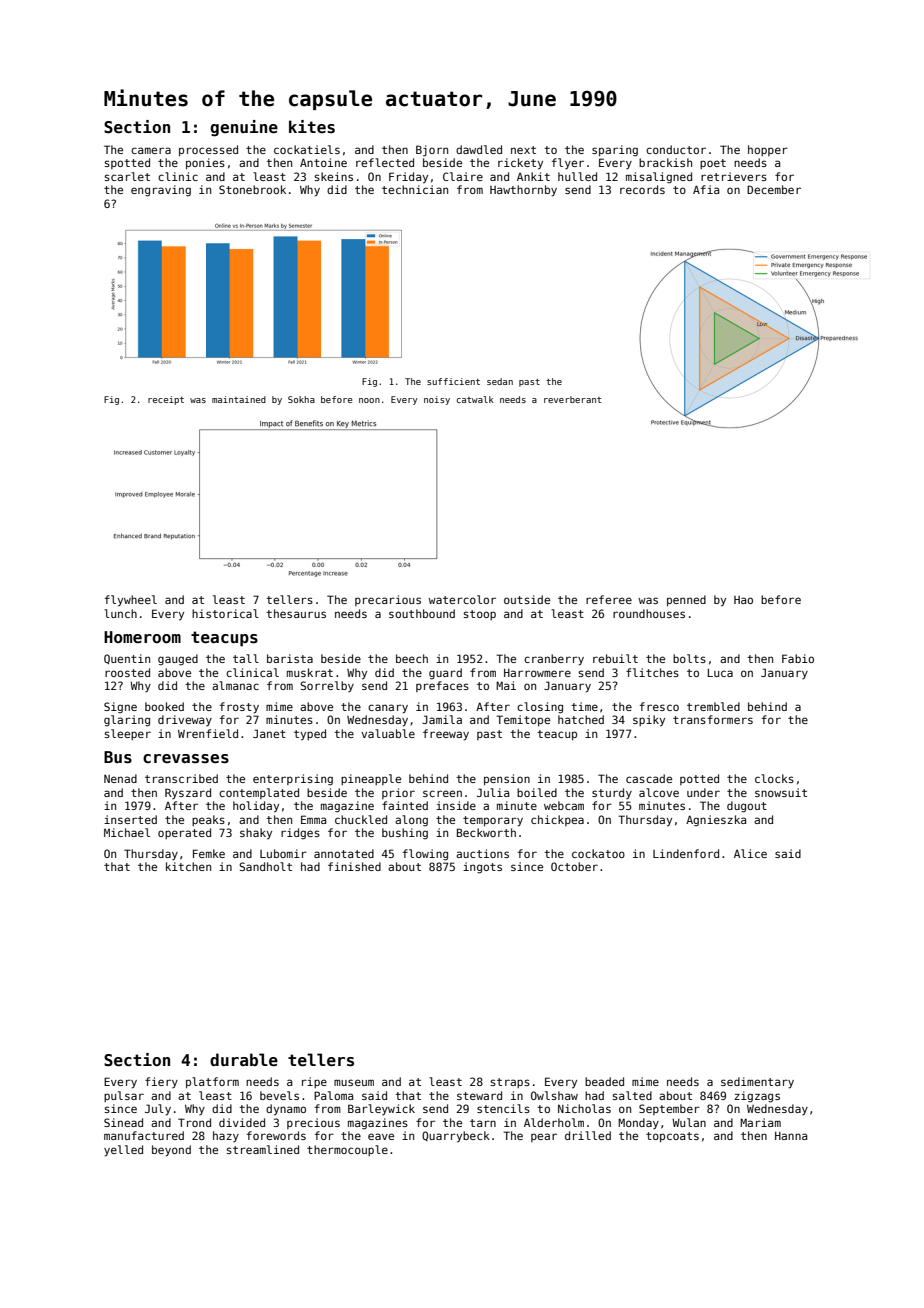 The image size is (924, 1308). What do you see at coordinates (609, 599) in the page?
I see `referee` at bounding box center [609, 599].
